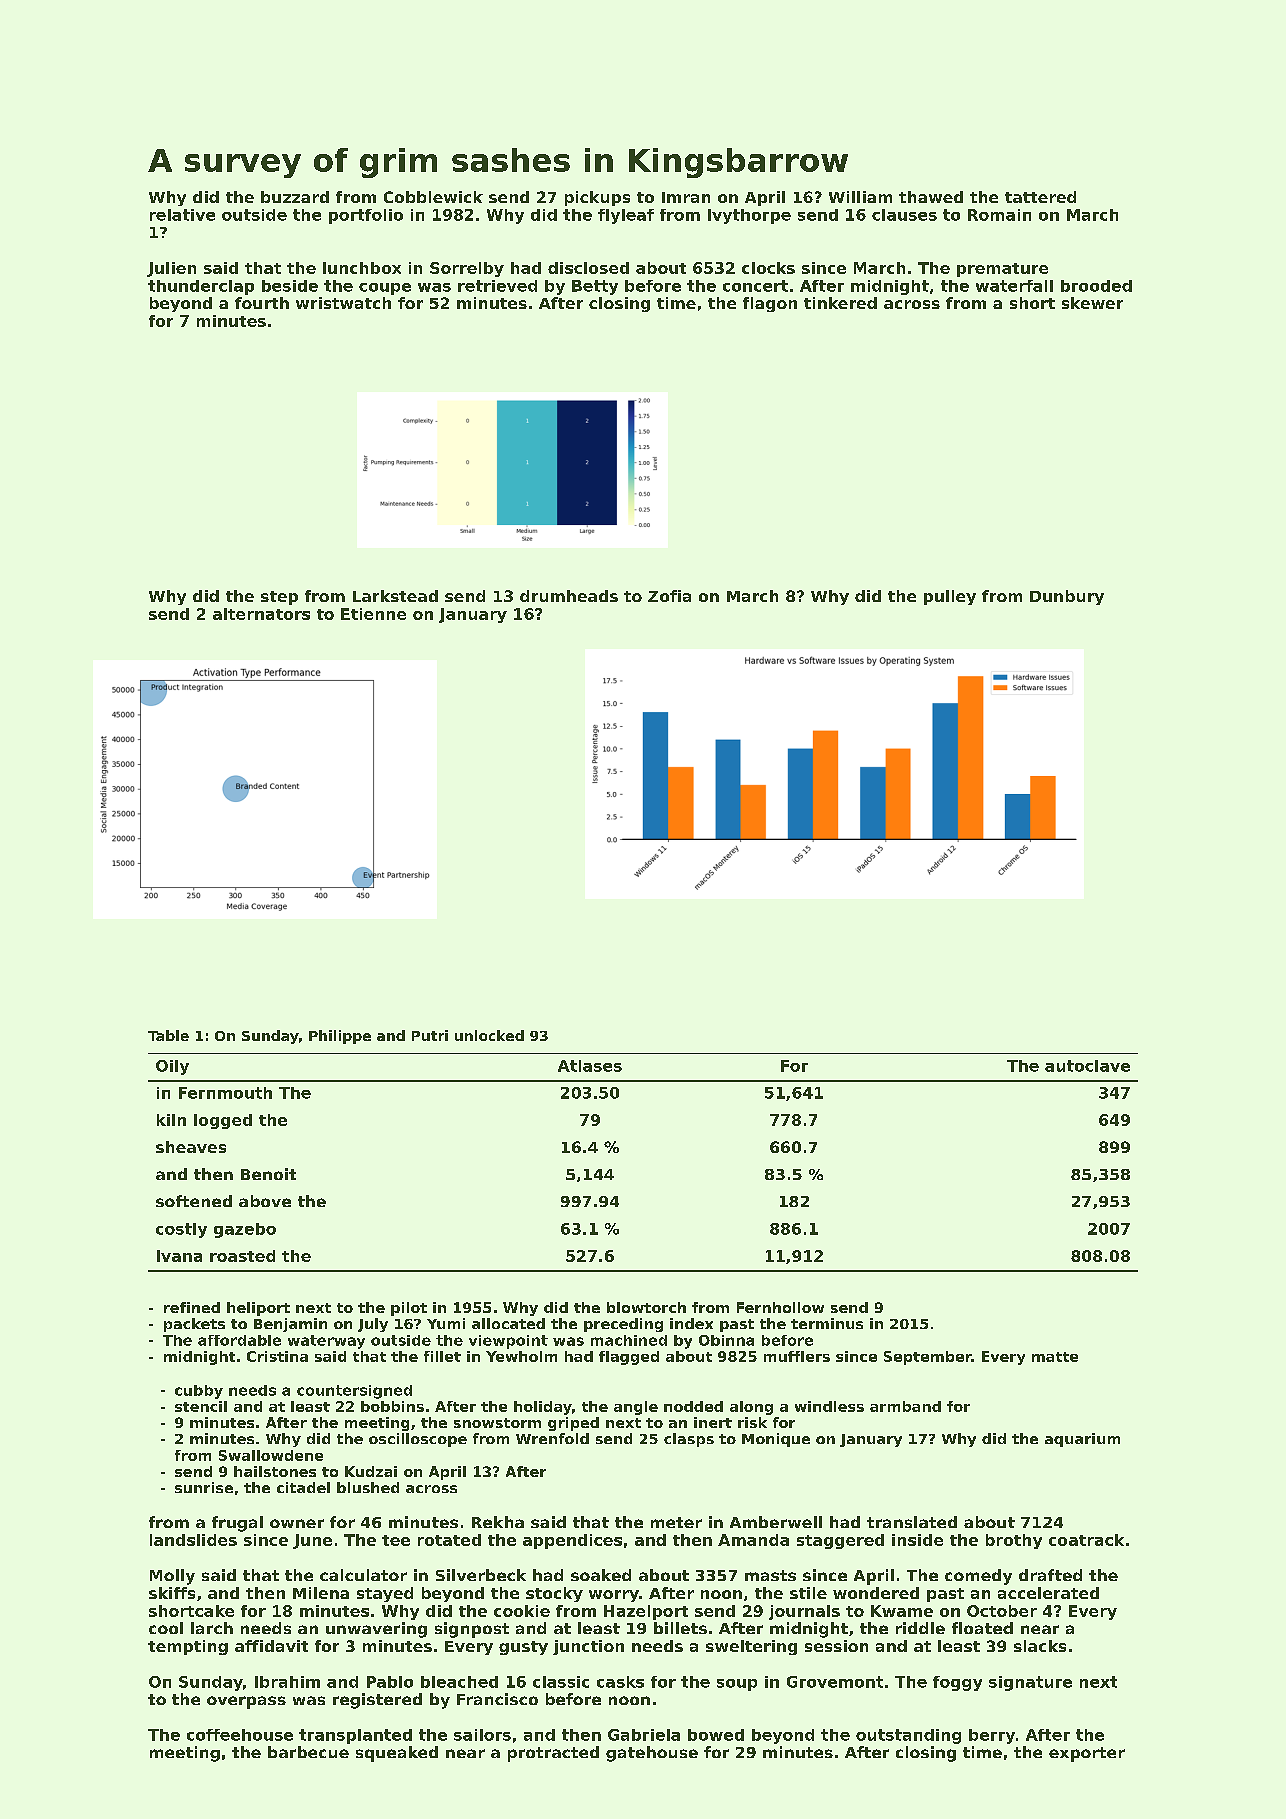 The height and width of the screenshot is (1819, 1286). What do you see at coordinates (390, 1682) in the screenshot?
I see `Pablo` at bounding box center [390, 1682].
